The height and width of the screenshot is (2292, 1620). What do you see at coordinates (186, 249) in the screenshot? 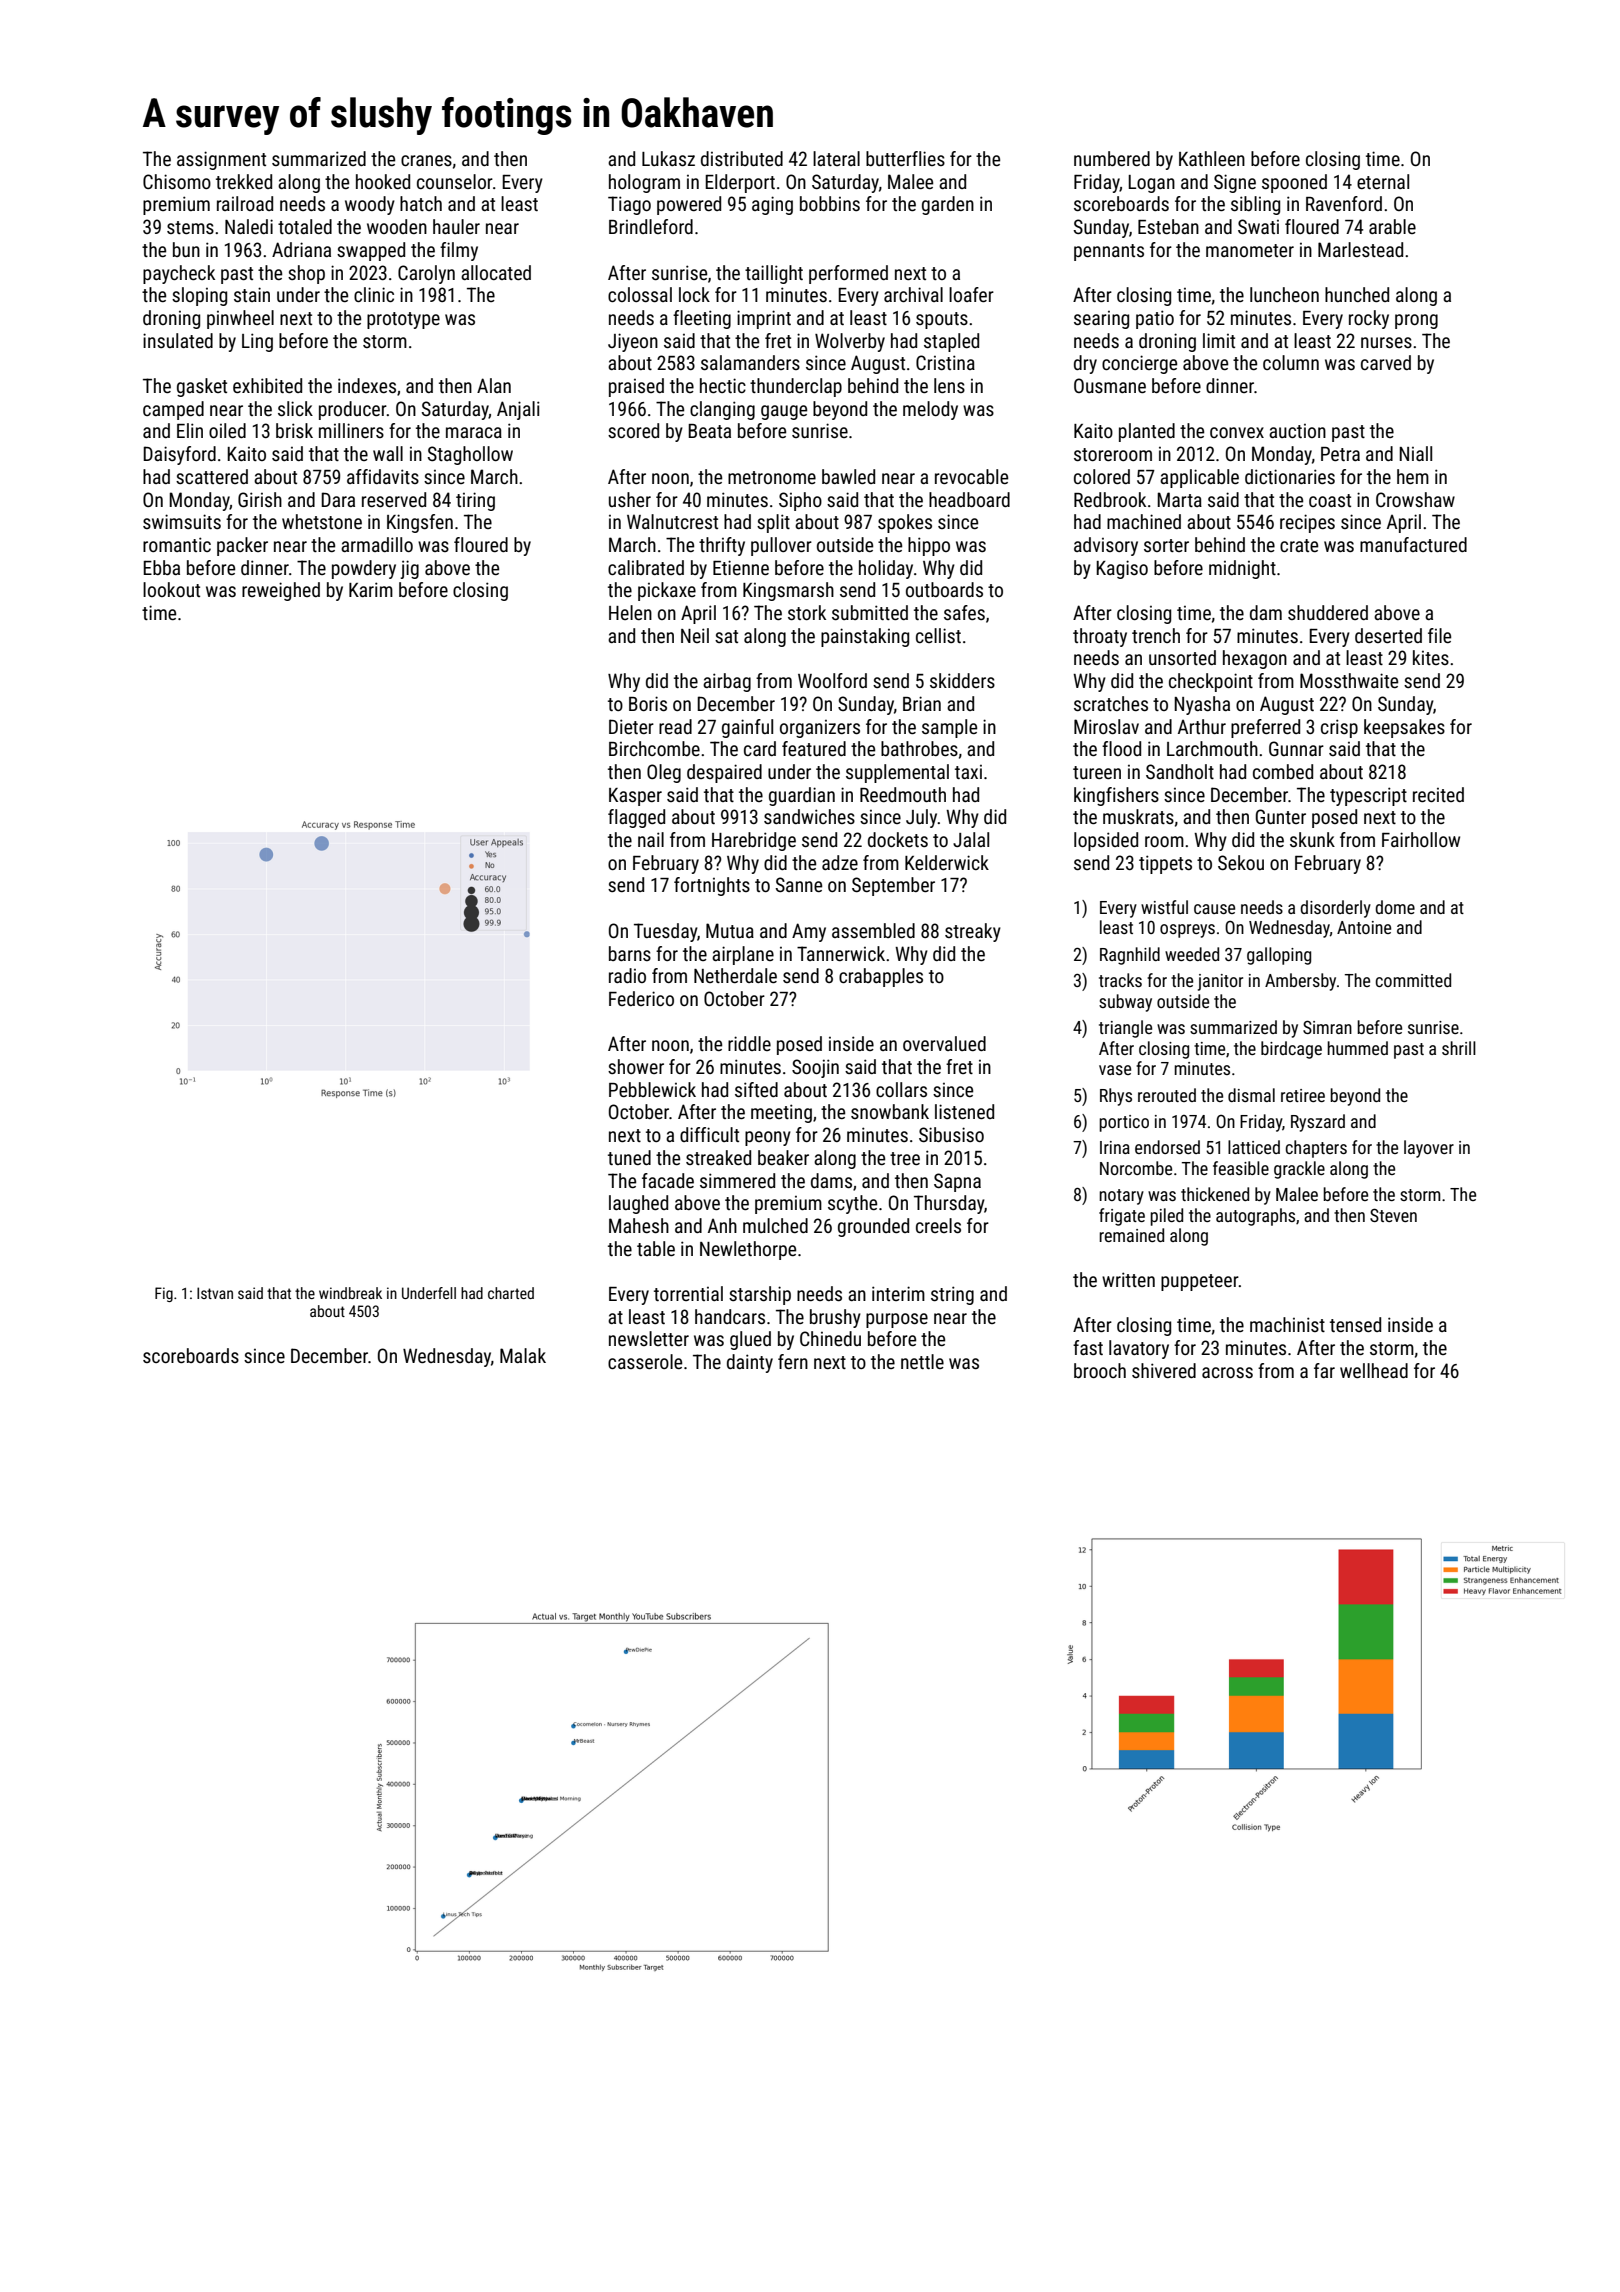
I see `bun` at bounding box center [186, 249].
